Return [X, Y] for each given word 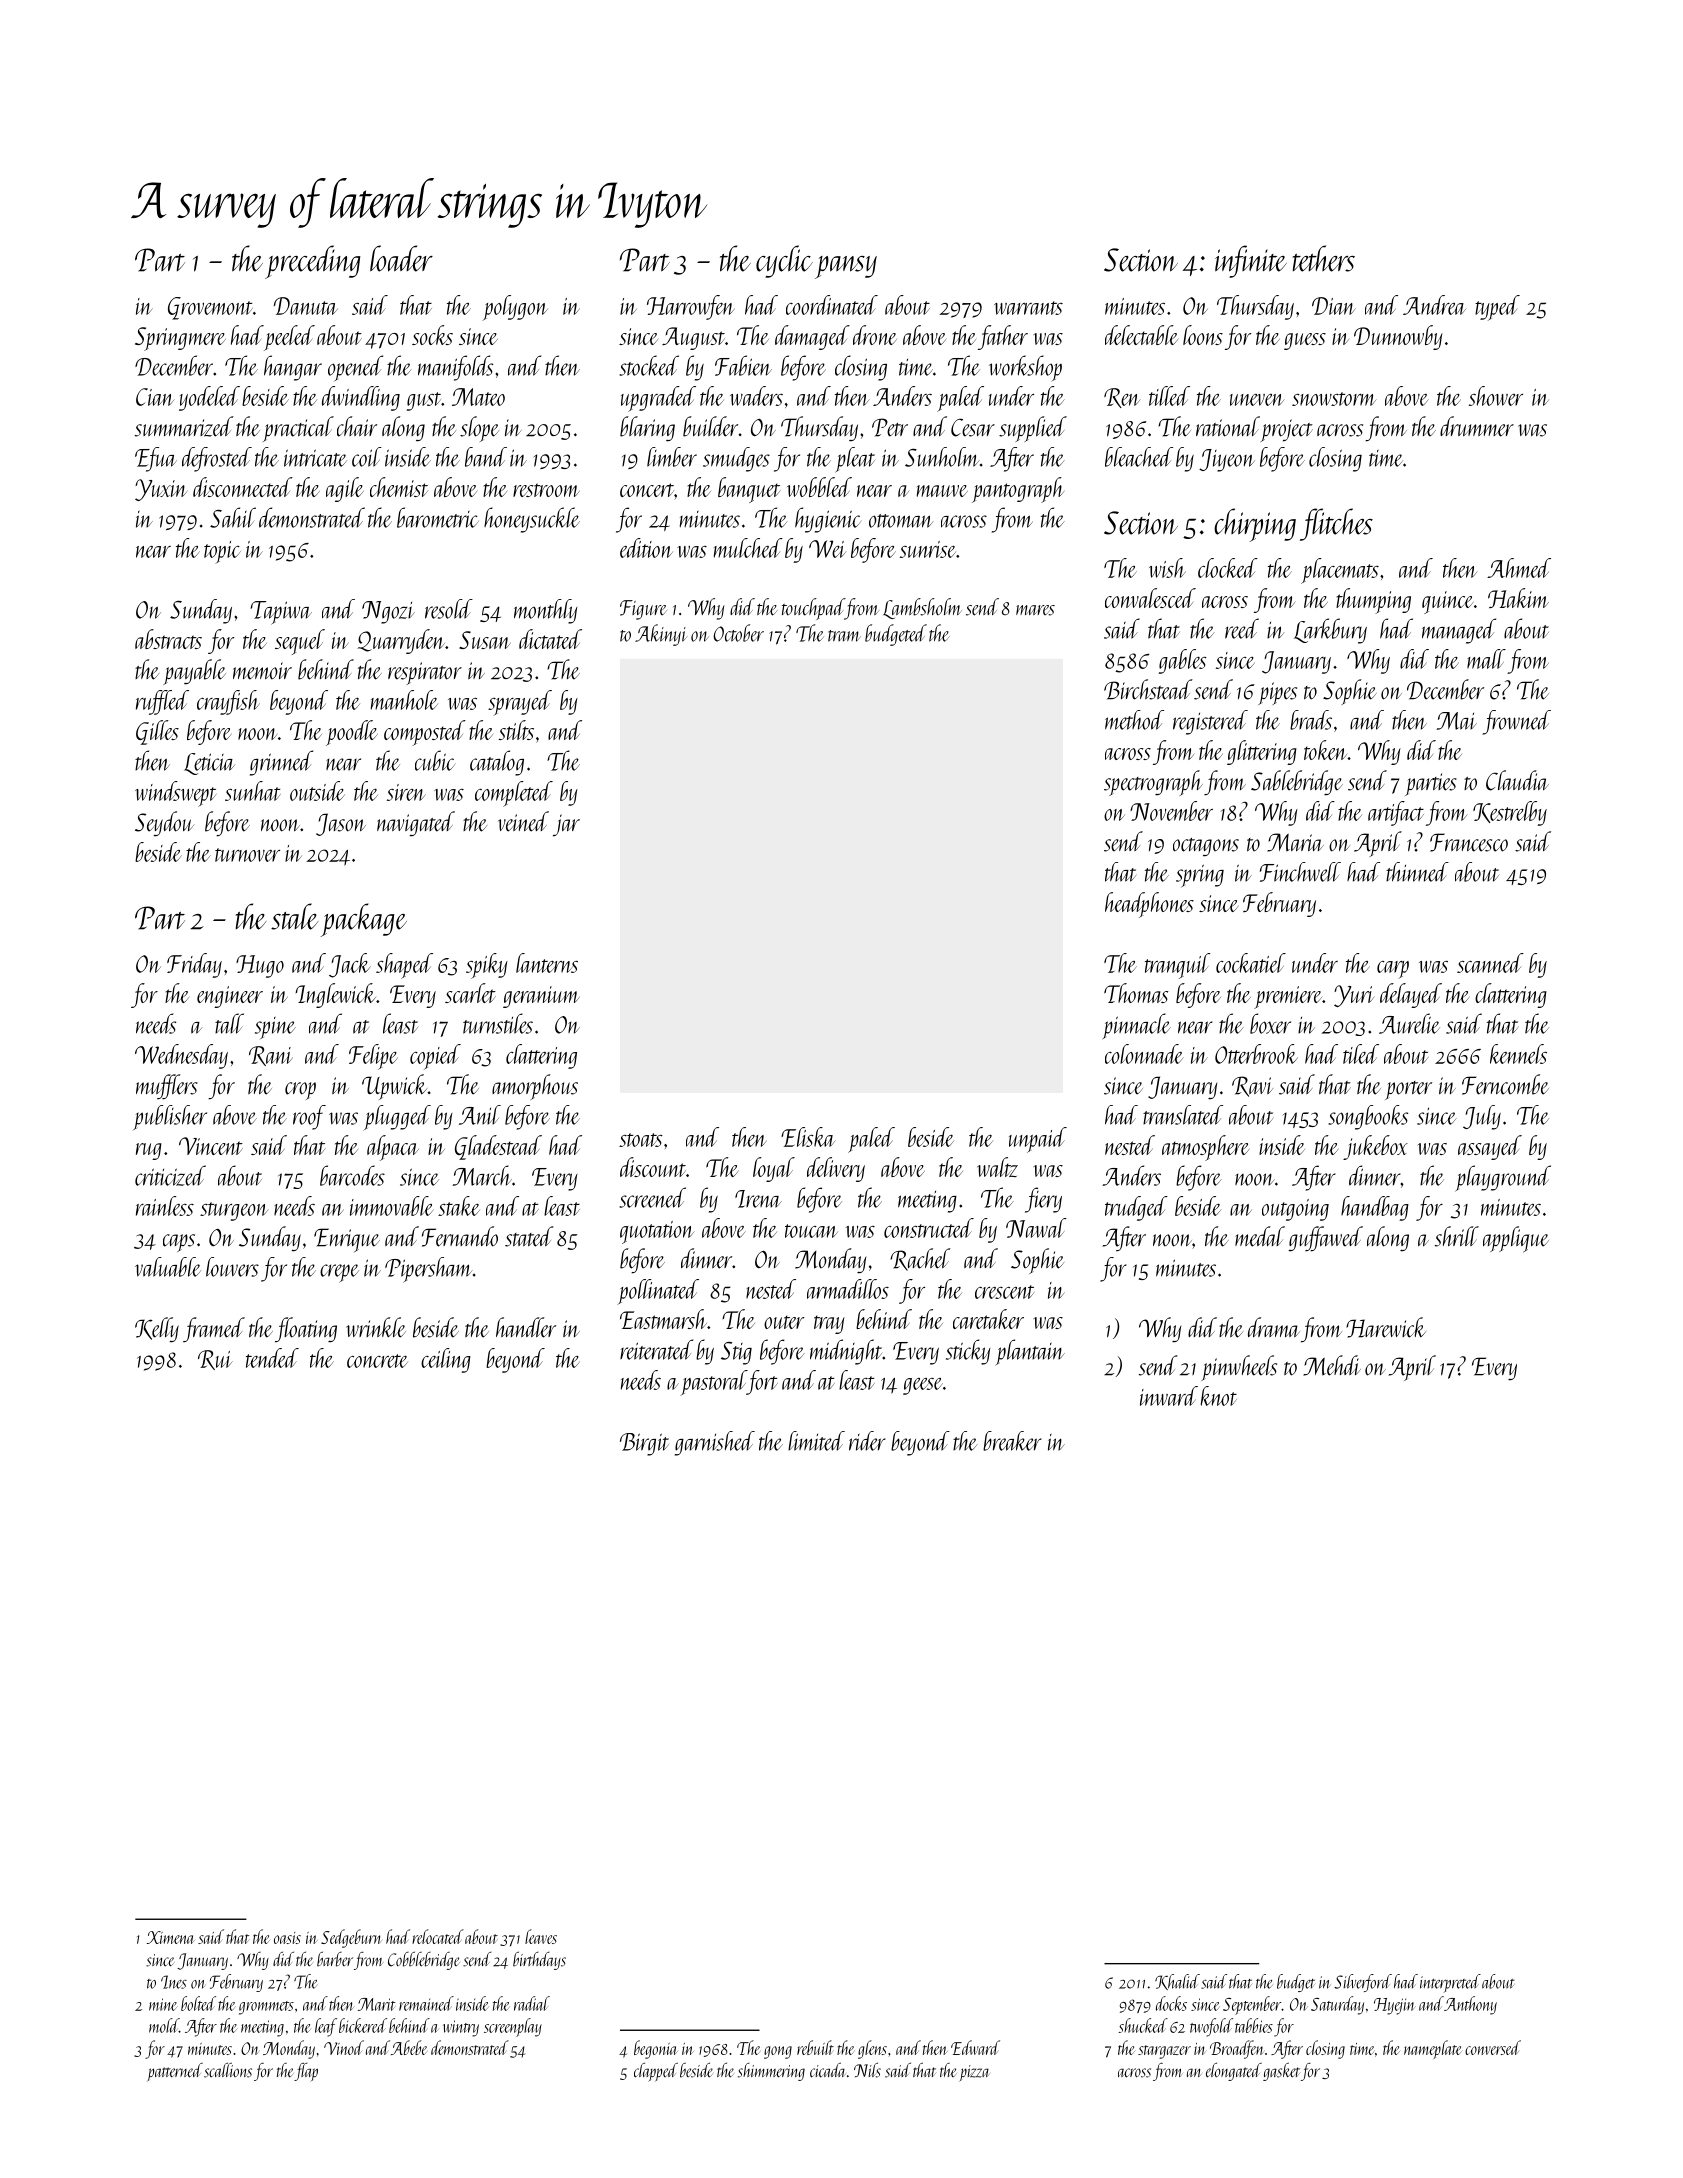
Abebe [409, 2047]
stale [294, 916]
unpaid [1038, 1140]
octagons [1206, 847]
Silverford [1363, 1983]
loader [401, 258]
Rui [215, 1360]
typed [1497, 308]
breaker [1012, 1441]
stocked [649, 365]
